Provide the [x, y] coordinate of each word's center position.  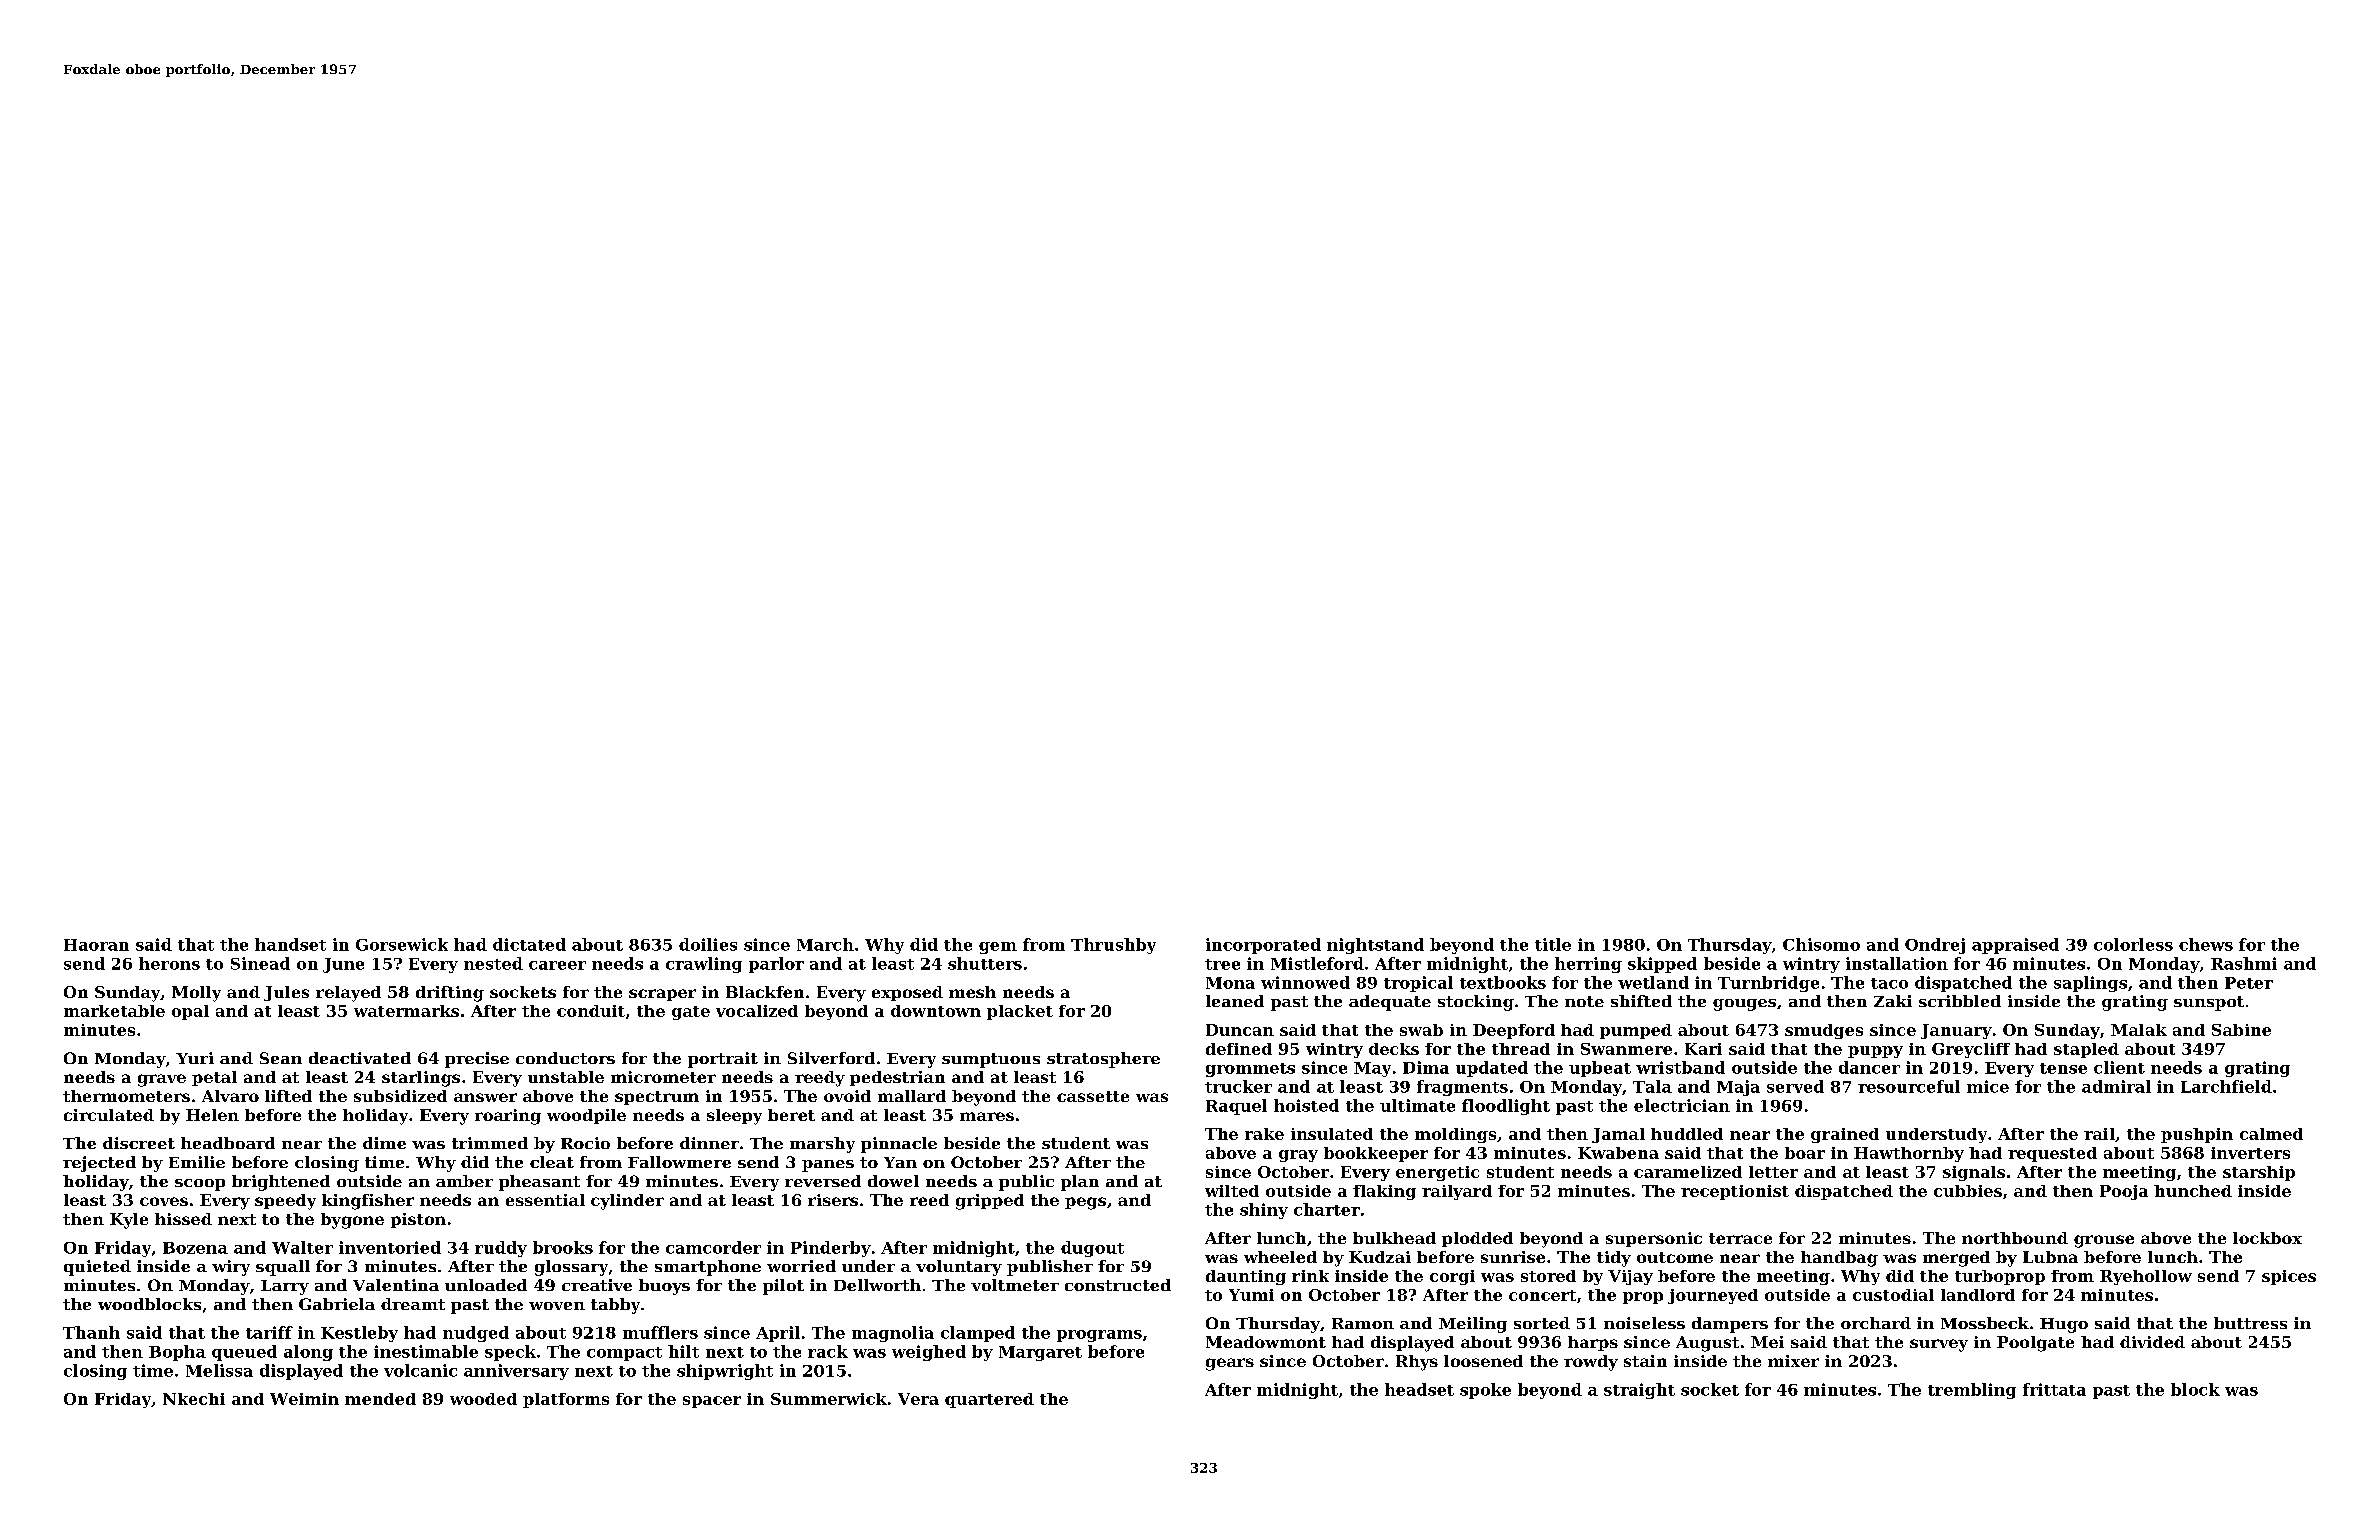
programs [1099, 1336]
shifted [1641, 1001]
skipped [1662, 965]
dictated [529, 944]
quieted [97, 1268]
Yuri [195, 1058]
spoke [1485, 1391]
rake [1264, 1134]
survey [1939, 1345]
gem [998, 948]
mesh [972, 992]
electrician [1682, 1105]
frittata [2054, 1389]
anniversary [516, 1372]
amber [464, 1181]
